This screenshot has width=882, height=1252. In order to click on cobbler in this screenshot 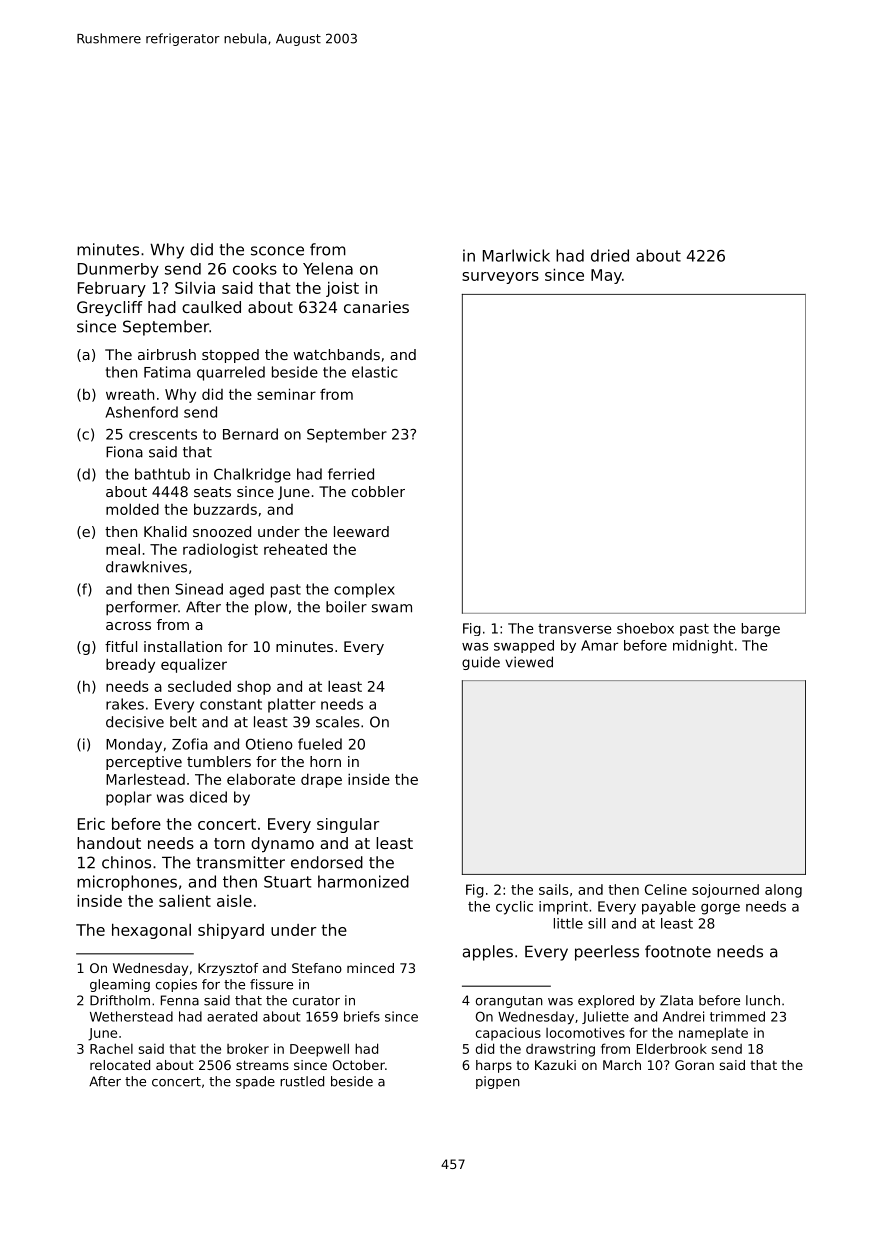, I will do `click(378, 491)`.
